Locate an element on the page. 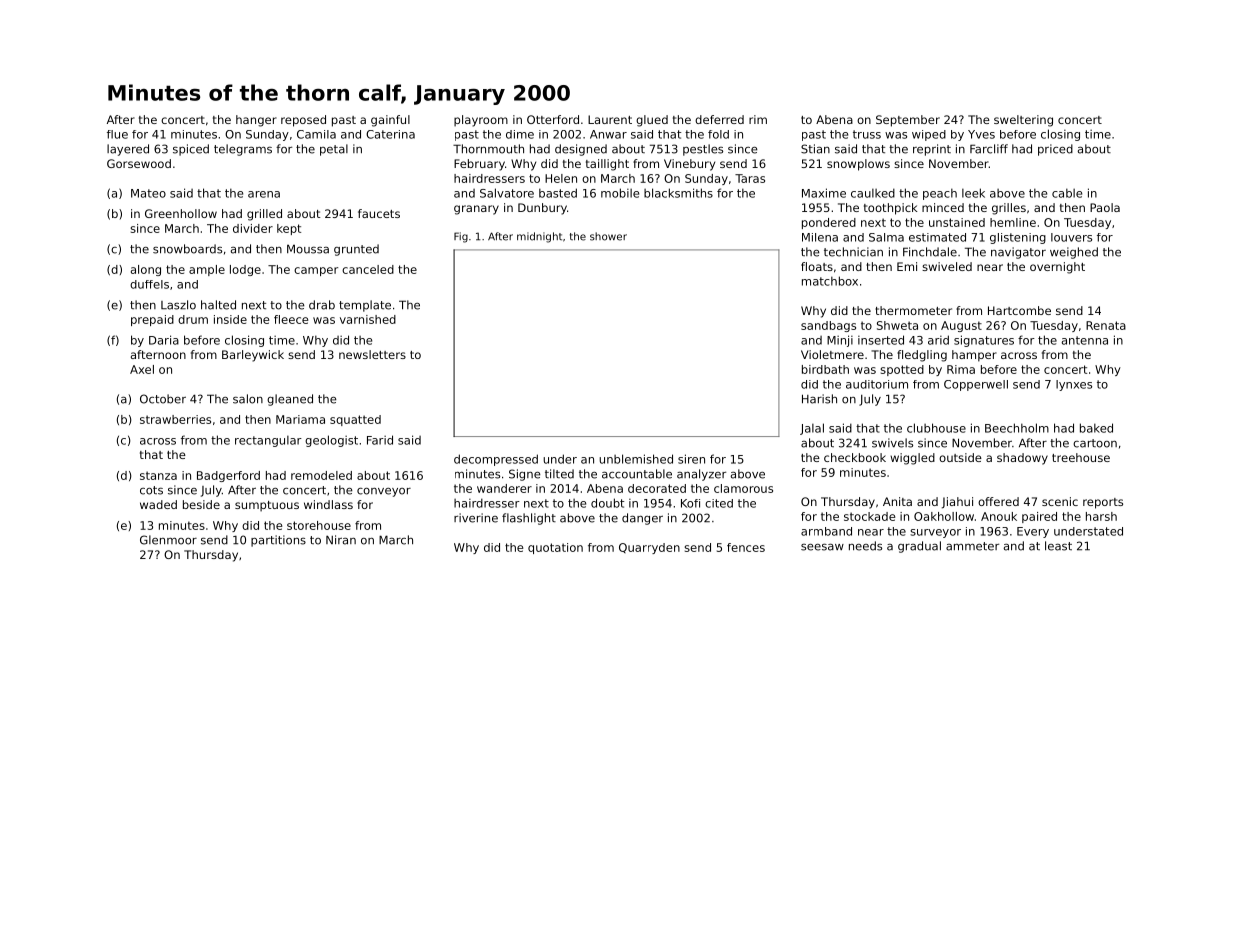 This page has width=1233, height=952. analyzer is located at coordinates (701, 475).
